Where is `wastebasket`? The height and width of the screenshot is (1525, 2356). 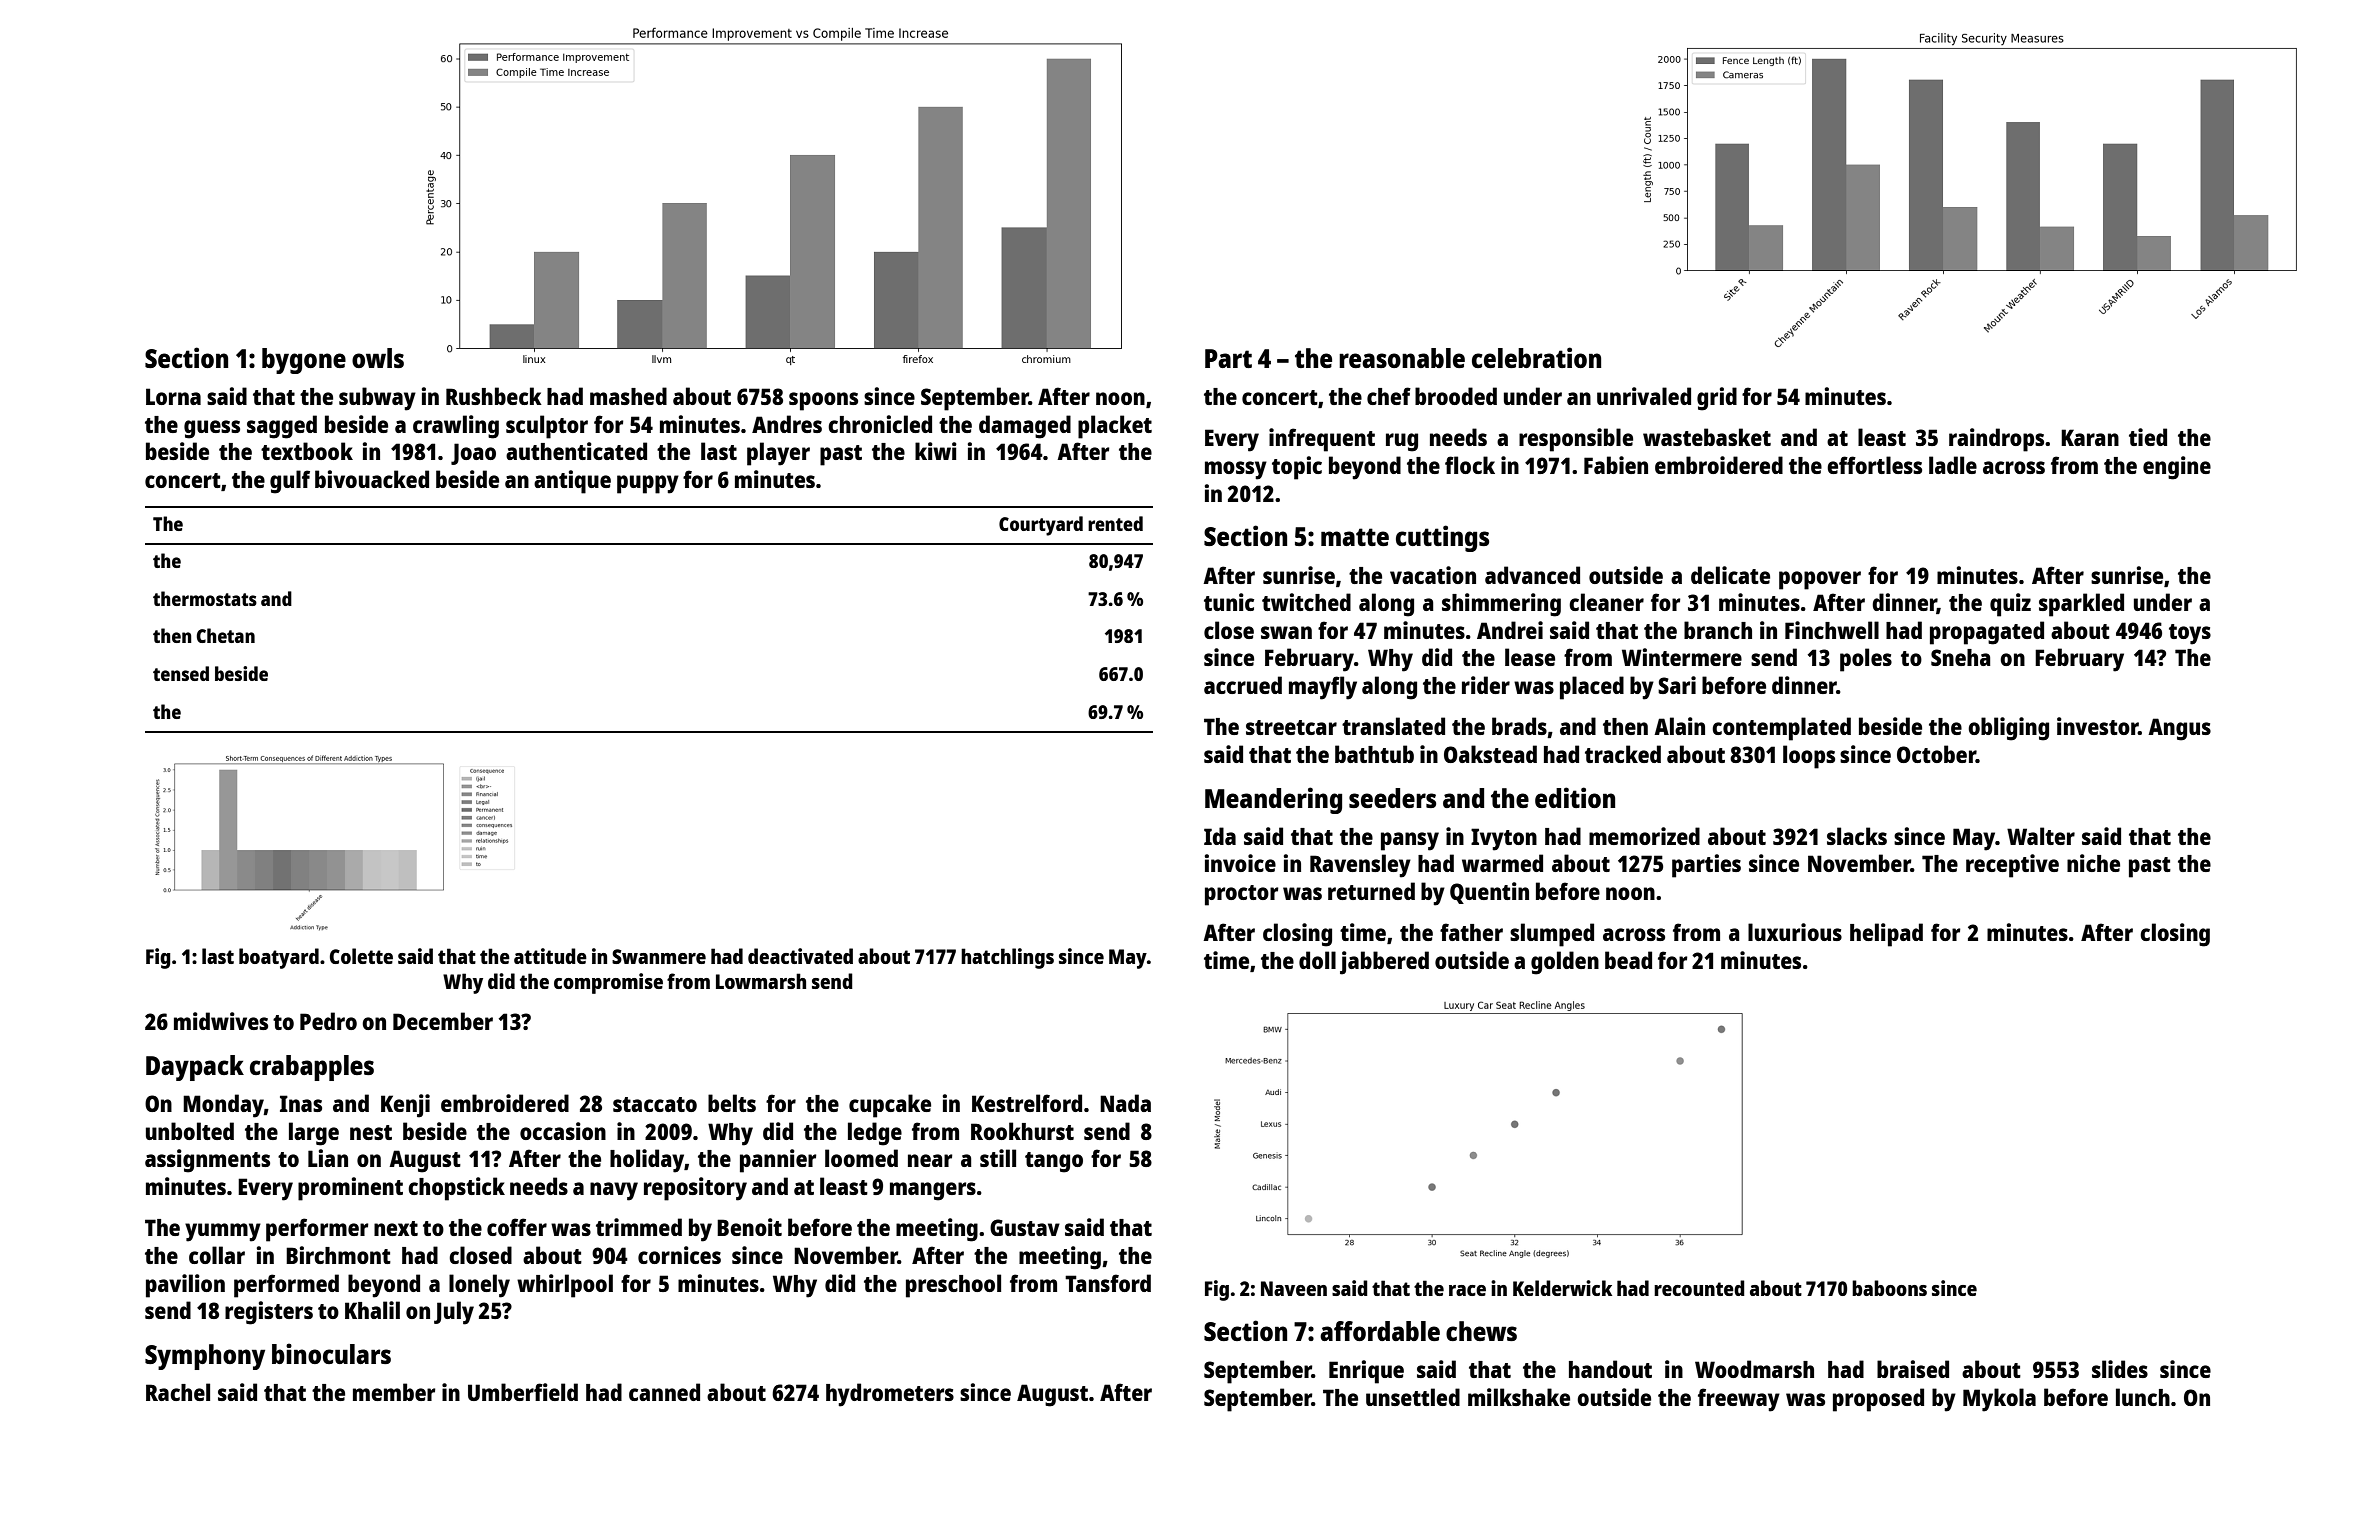 wastebasket is located at coordinates (1707, 437).
